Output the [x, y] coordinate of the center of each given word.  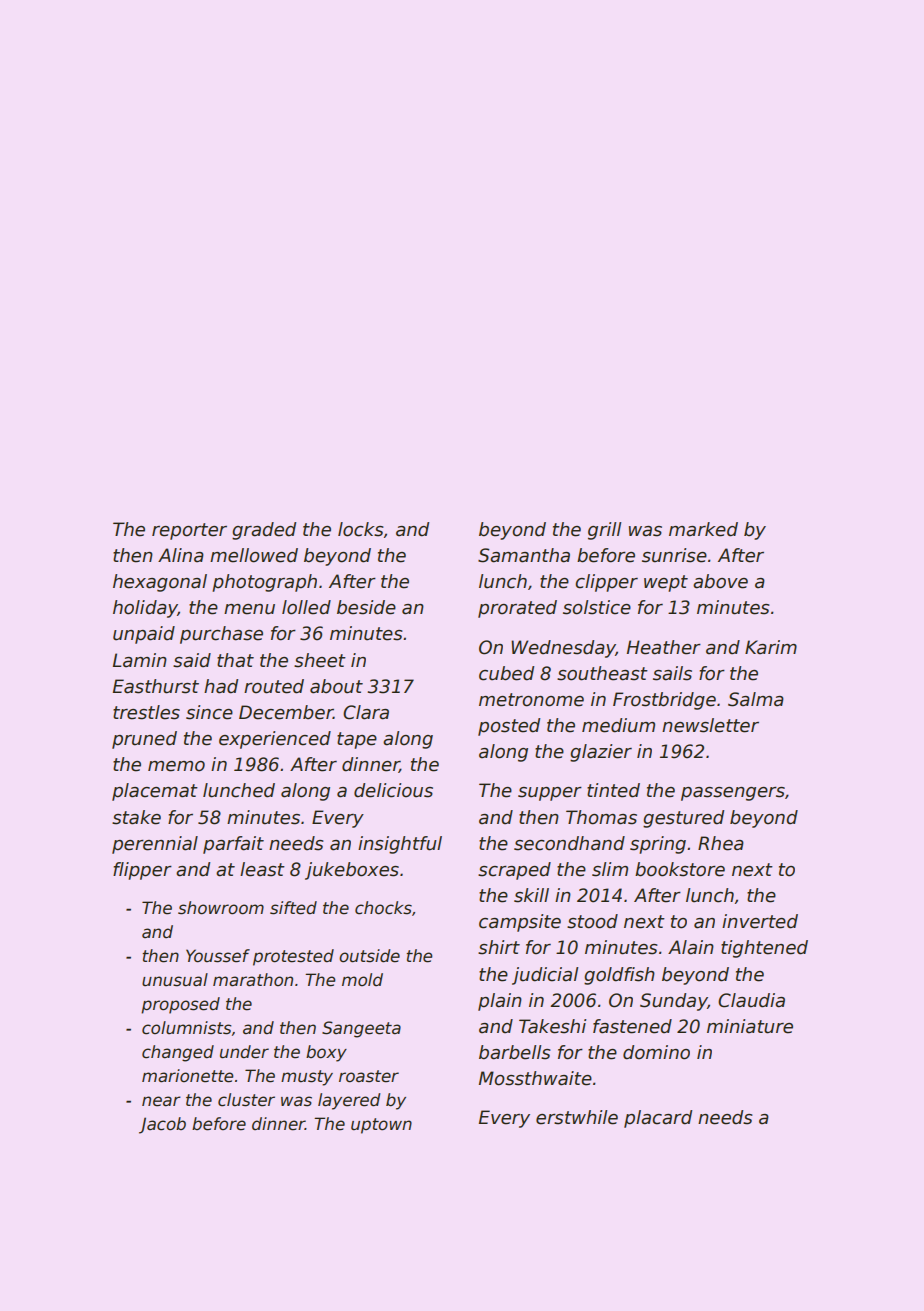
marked [703, 529]
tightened [764, 949]
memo [176, 766]
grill [604, 531]
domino [656, 1052]
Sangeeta [361, 1029]
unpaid [144, 635]
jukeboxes [352, 871]
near [161, 1101]
